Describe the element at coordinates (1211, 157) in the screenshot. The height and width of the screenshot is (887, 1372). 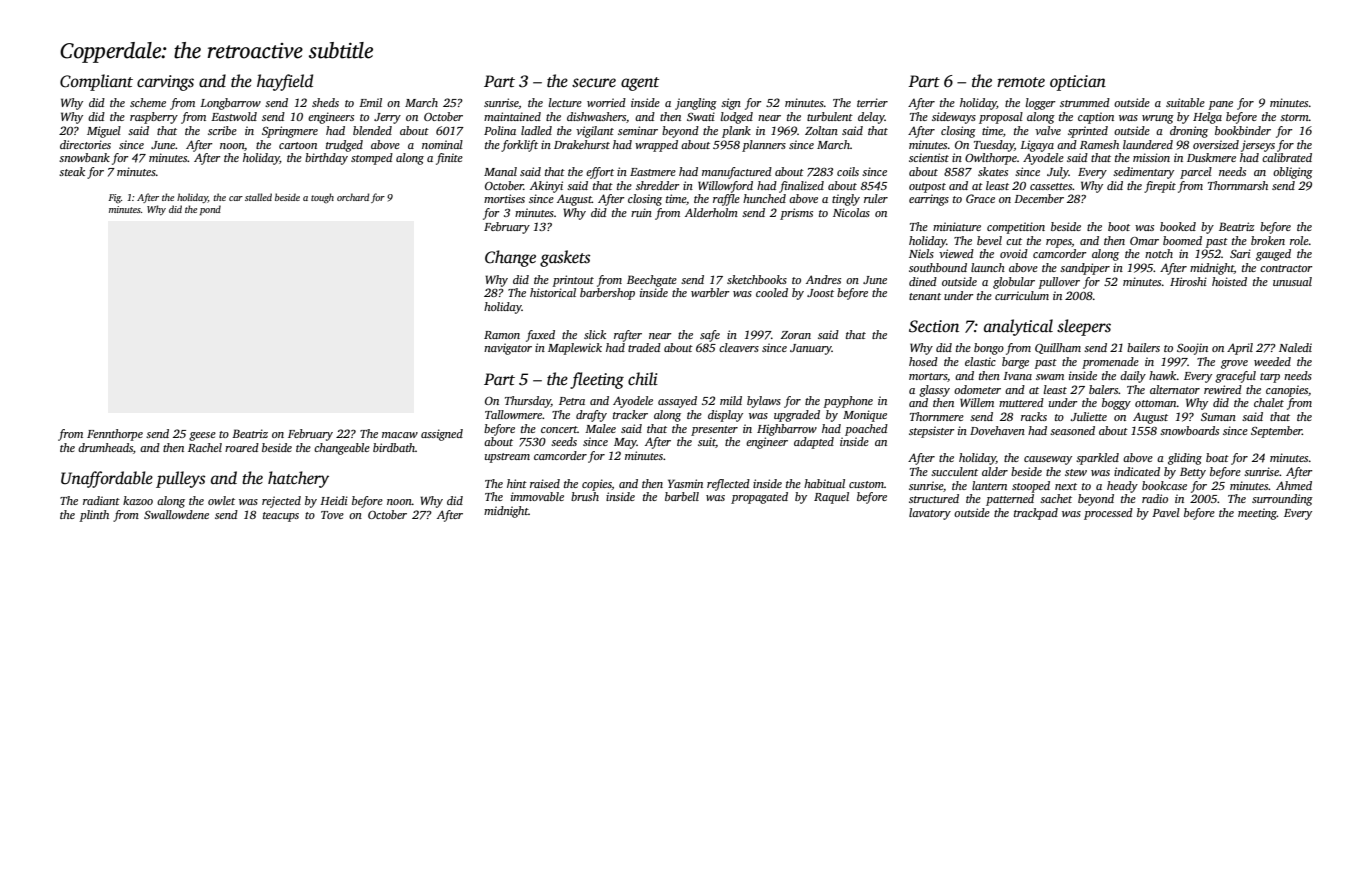
I see `Duskmere` at that location.
